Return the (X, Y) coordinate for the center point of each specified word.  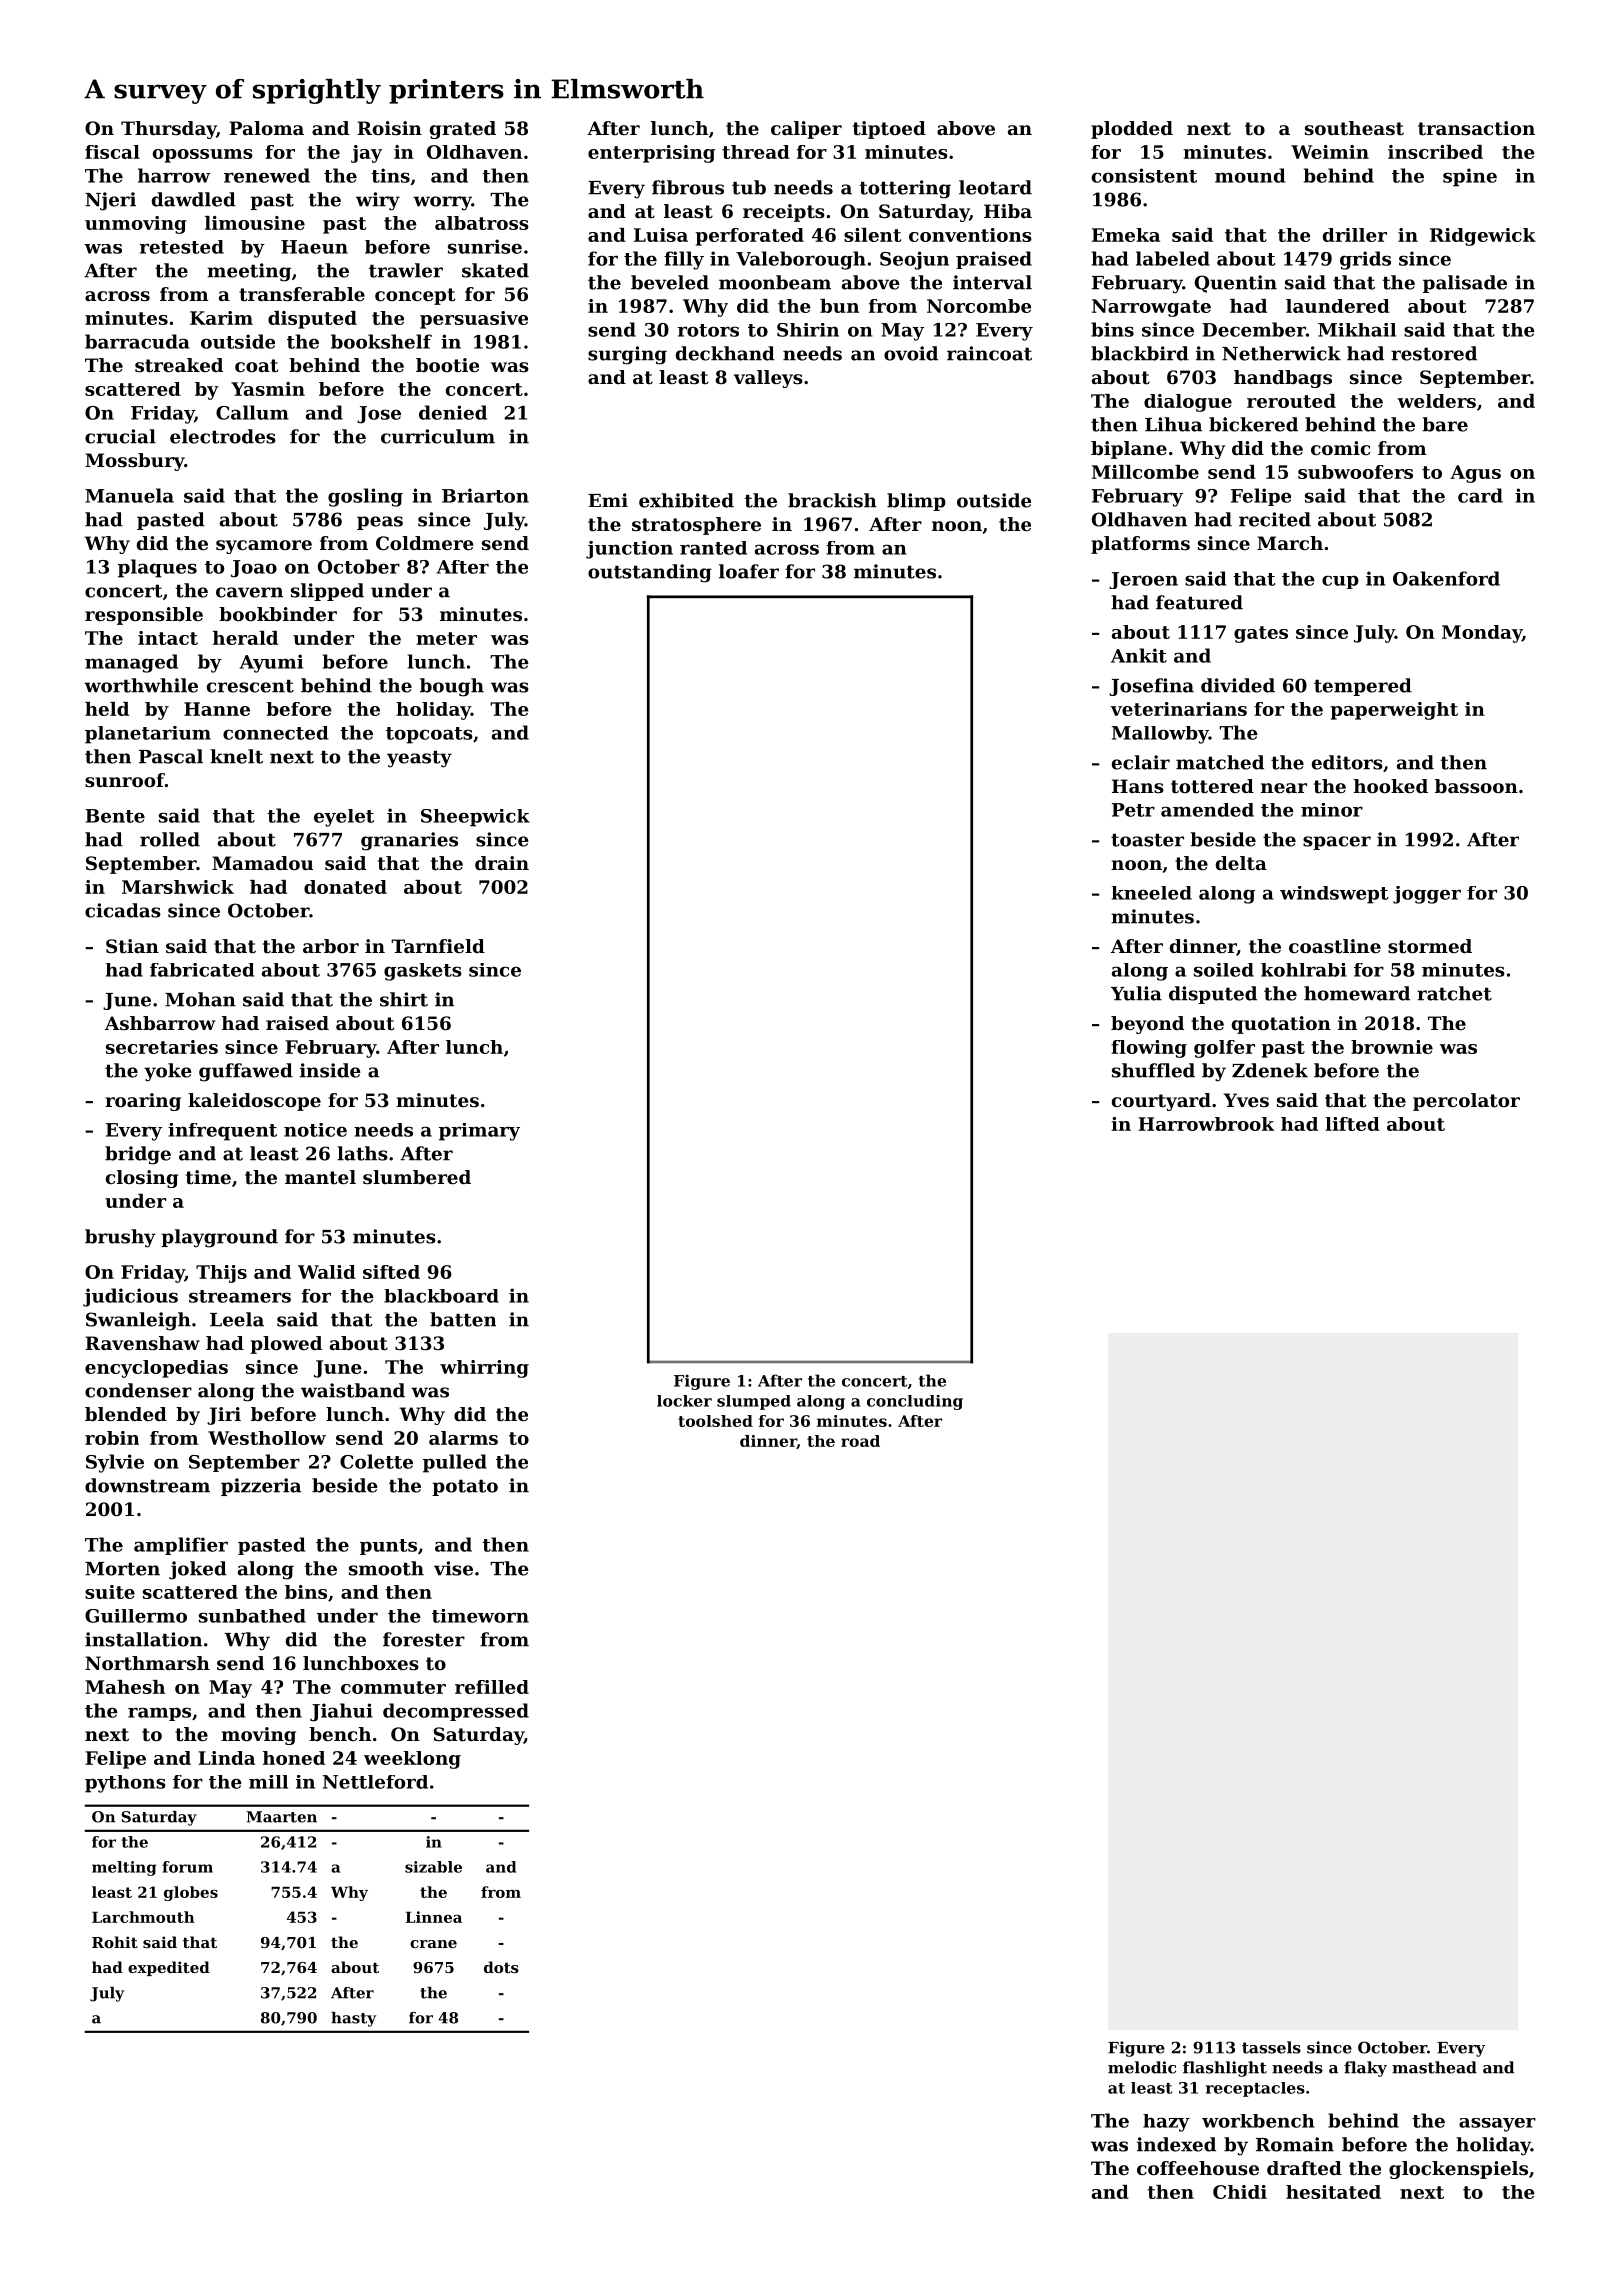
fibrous (688, 187)
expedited (169, 1968)
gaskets (423, 972)
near (1284, 788)
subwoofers (1355, 472)
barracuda (137, 341)
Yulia (1136, 993)
